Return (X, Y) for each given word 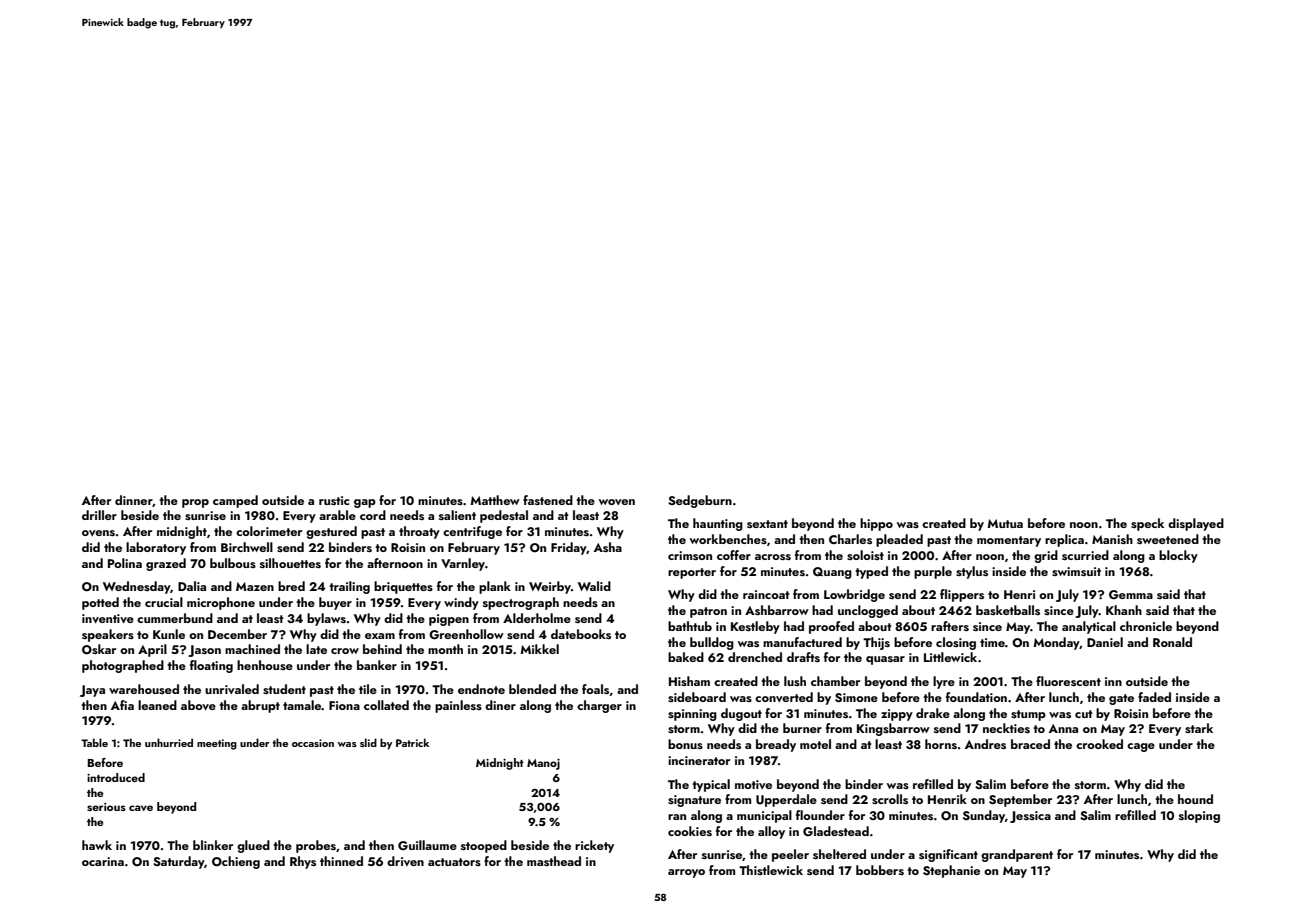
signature (694, 801)
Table (94, 742)
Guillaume (427, 845)
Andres (985, 744)
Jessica (1030, 817)
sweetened (1168, 539)
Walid (594, 586)
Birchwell (247, 547)
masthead (554, 861)
